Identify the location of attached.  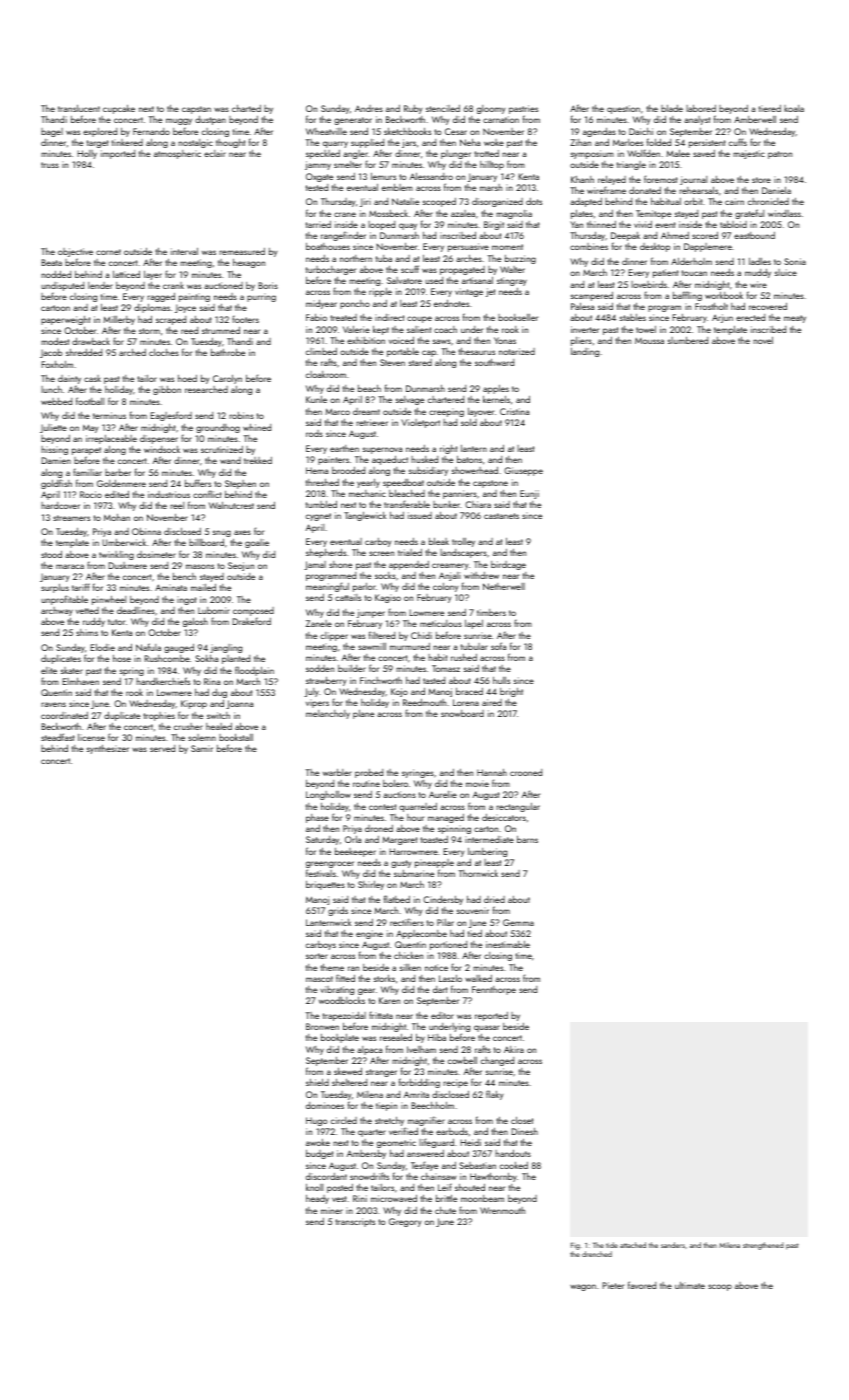
(633, 1245).
